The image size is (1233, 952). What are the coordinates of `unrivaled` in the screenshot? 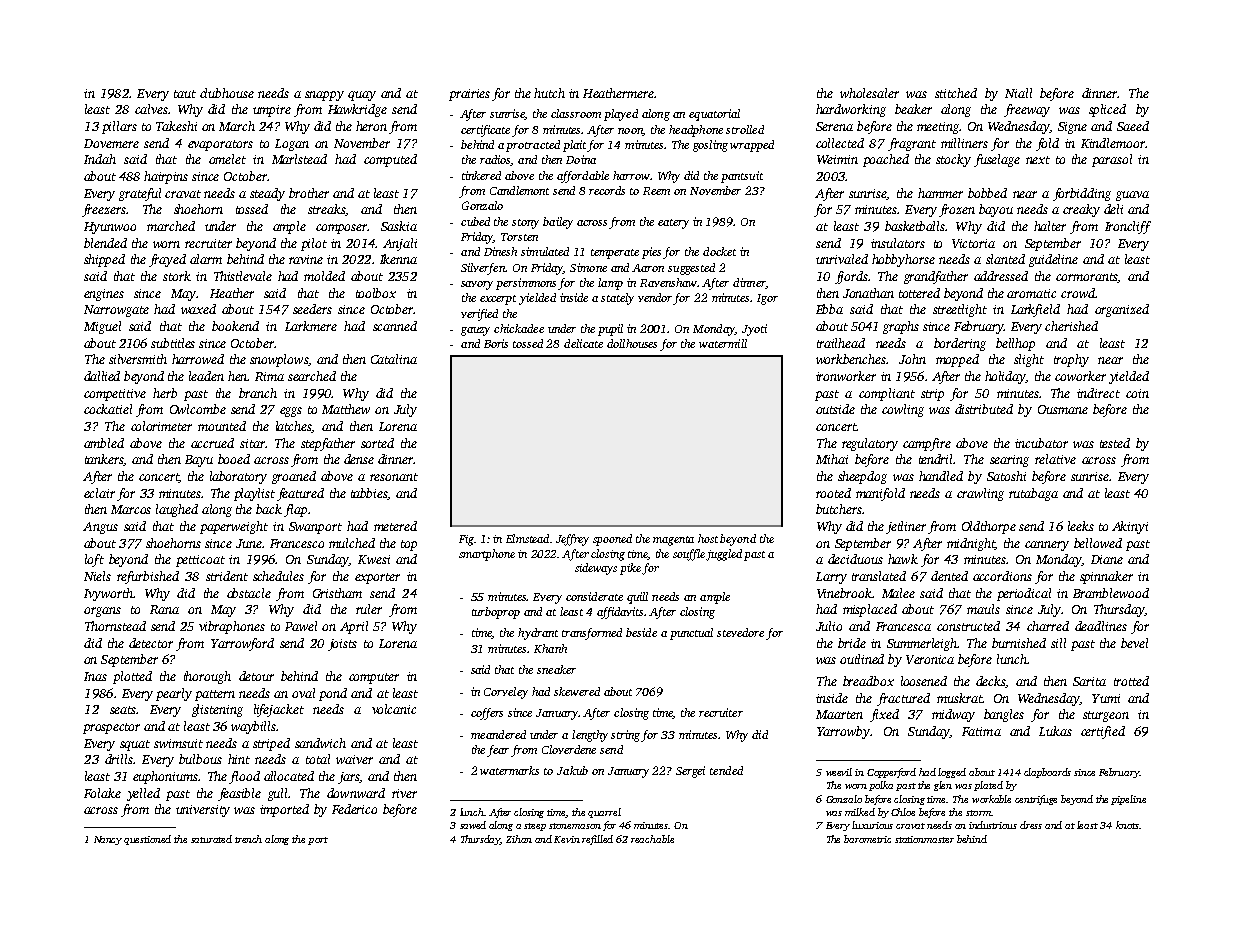 It's located at (842, 259).
